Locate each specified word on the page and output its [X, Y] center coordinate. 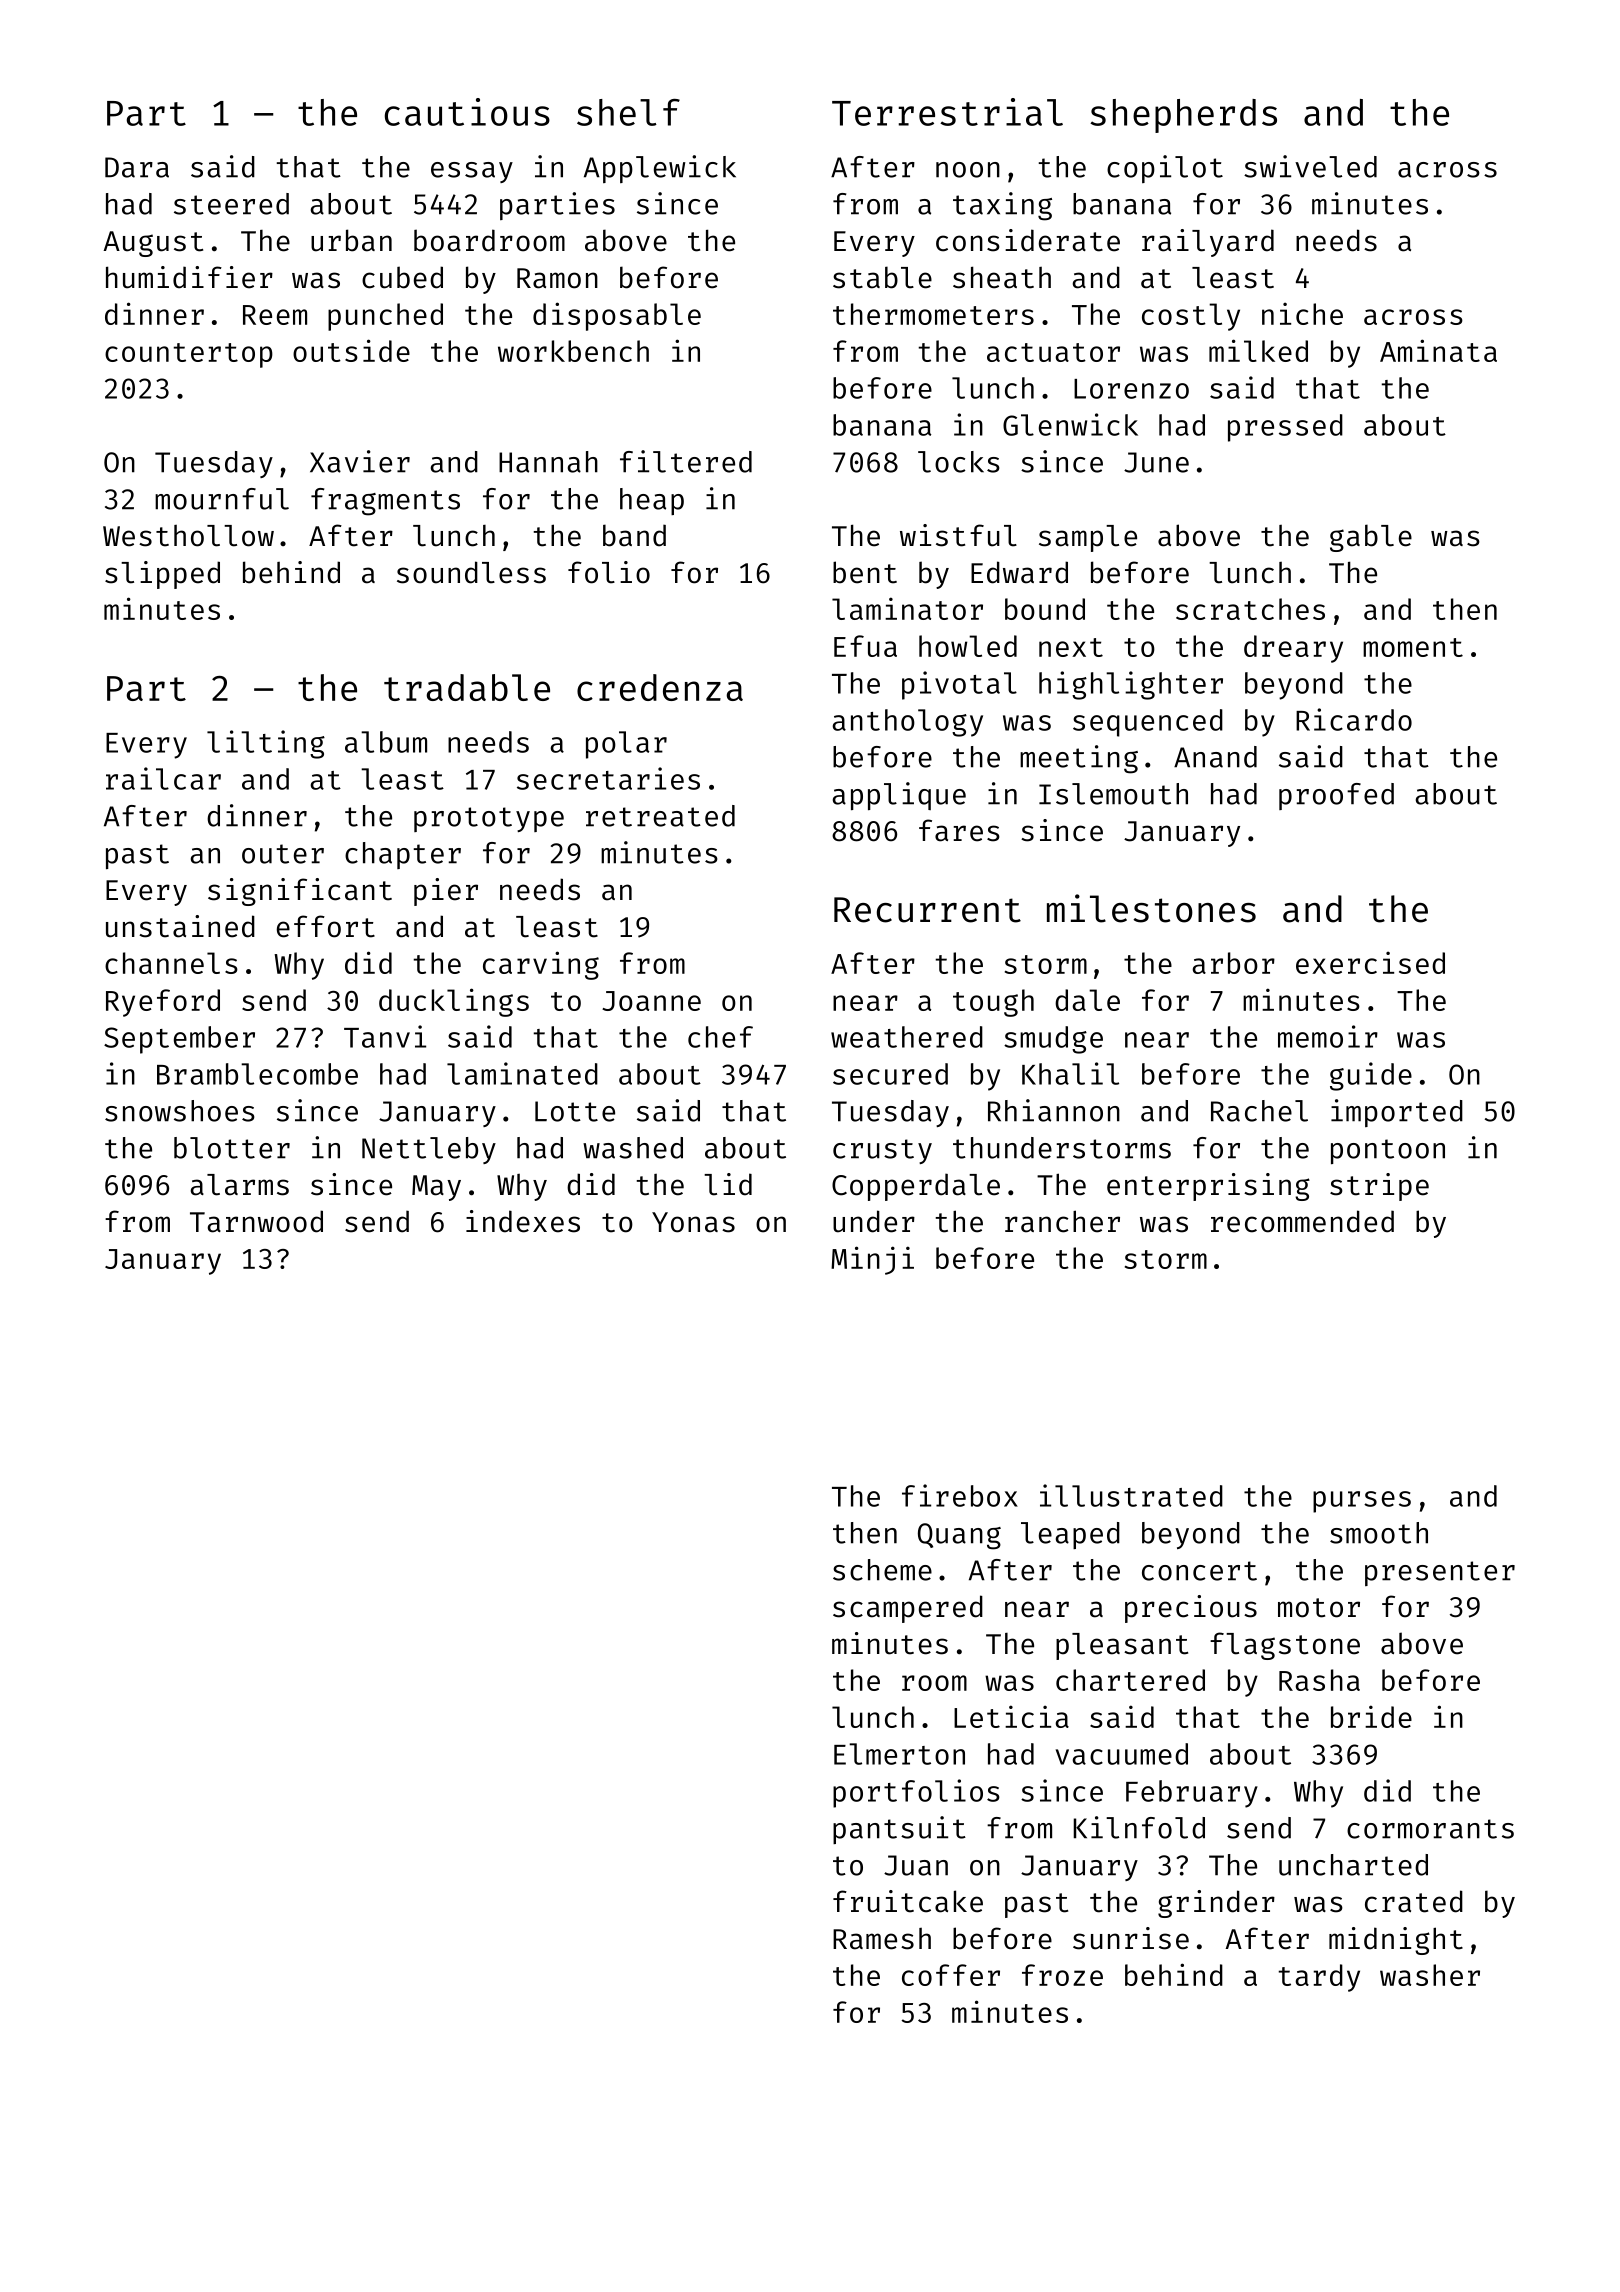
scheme [882, 1570]
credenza [660, 687]
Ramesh [882, 1939]
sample [1088, 538]
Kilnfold [1139, 1827]
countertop [189, 355]
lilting [266, 744]
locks [959, 462]
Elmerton [899, 1754]
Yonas [693, 1222]
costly [1191, 317]
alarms [239, 1185]
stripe [1379, 1187]
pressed [1285, 428]
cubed [402, 277]
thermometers [933, 314]
